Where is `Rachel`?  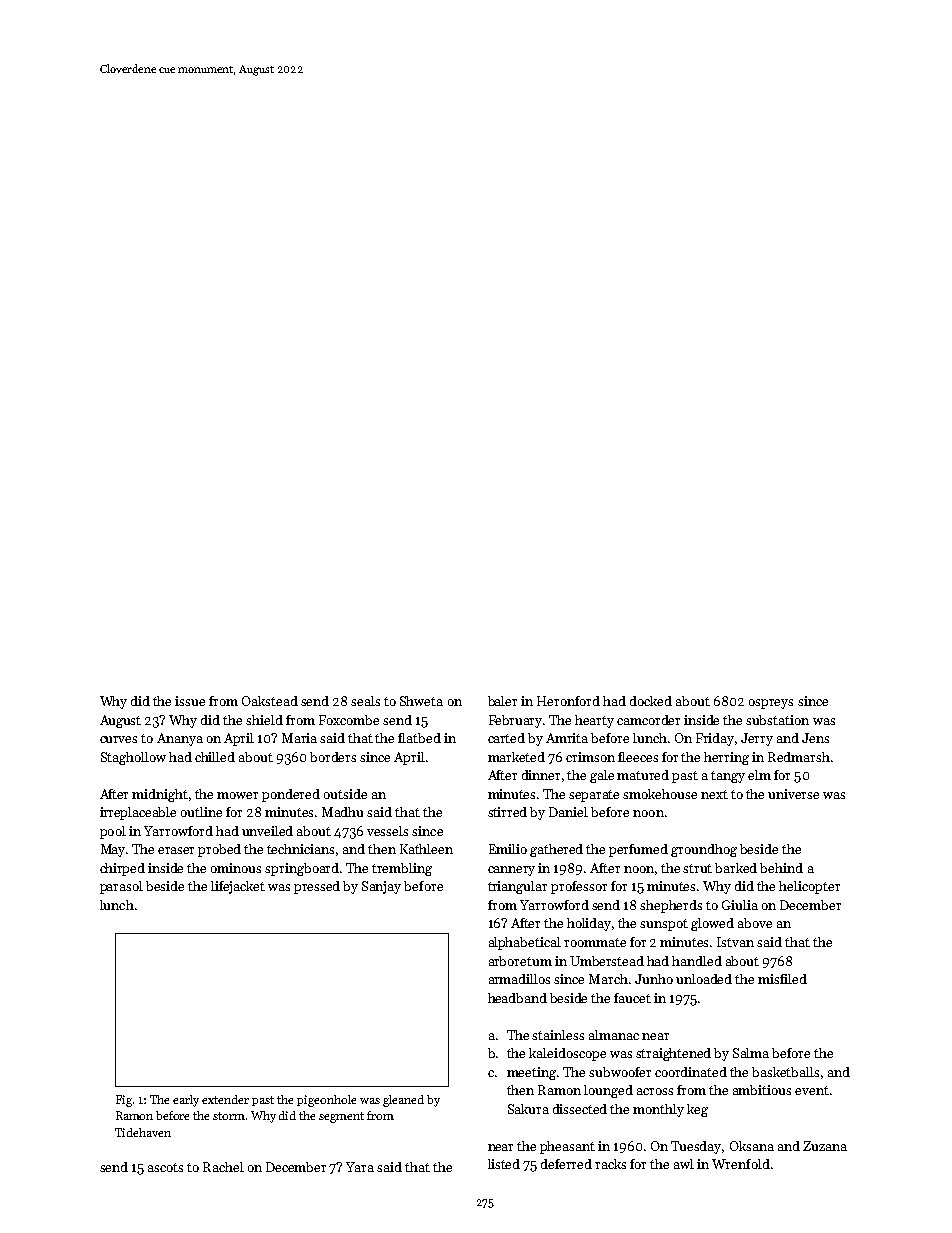 Rachel is located at coordinates (223, 1167).
